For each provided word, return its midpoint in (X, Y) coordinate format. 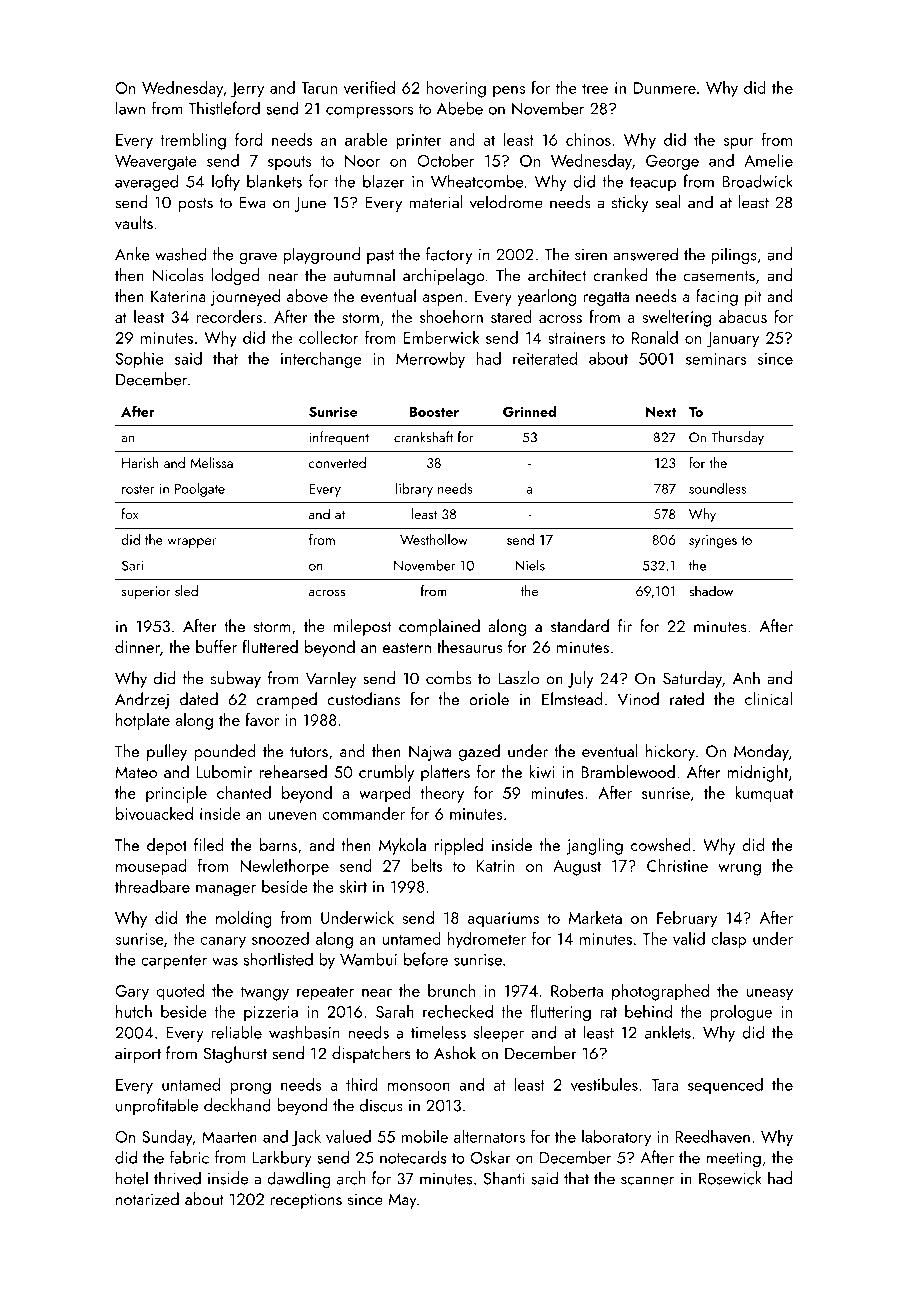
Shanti (504, 1178)
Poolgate (200, 490)
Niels (530, 565)
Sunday (167, 1137)
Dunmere (664, 88)
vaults (134, 223)
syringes (713, 541)
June (310, 204)
